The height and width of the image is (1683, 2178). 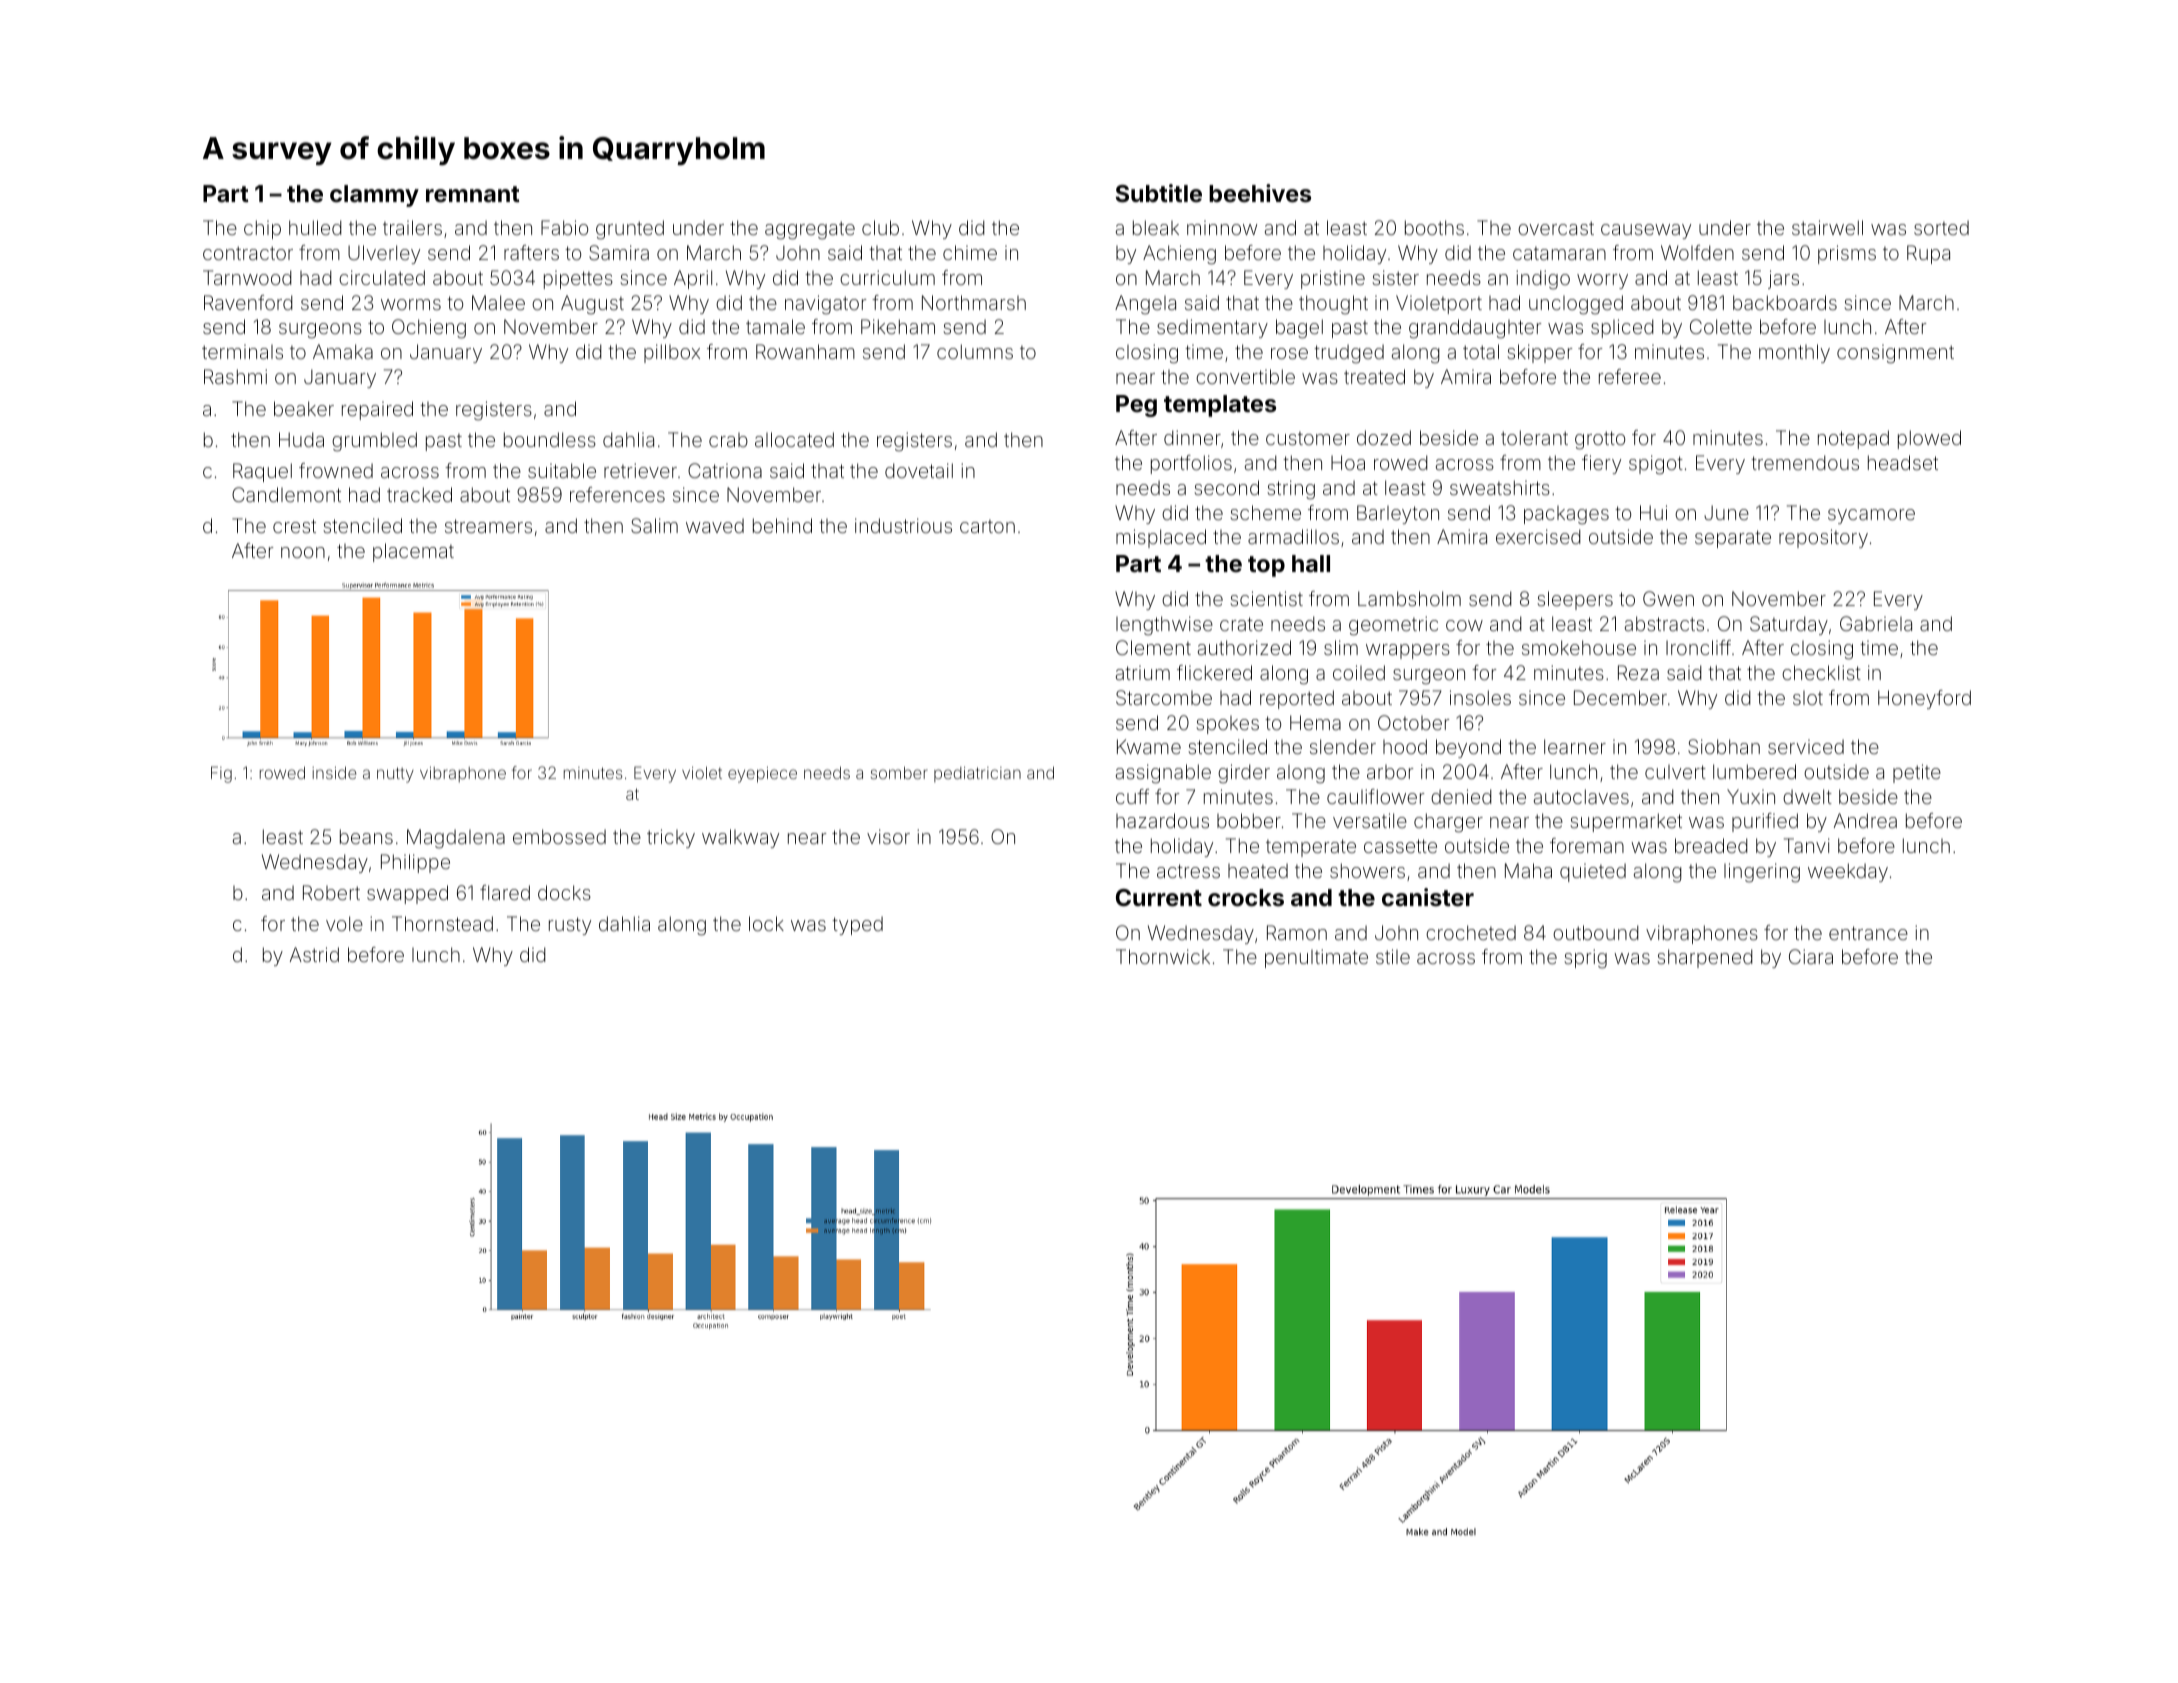 What do you see at coordinates (977, 774) in the image?
I see `pediatrician` at bounding box center [977, 774].
